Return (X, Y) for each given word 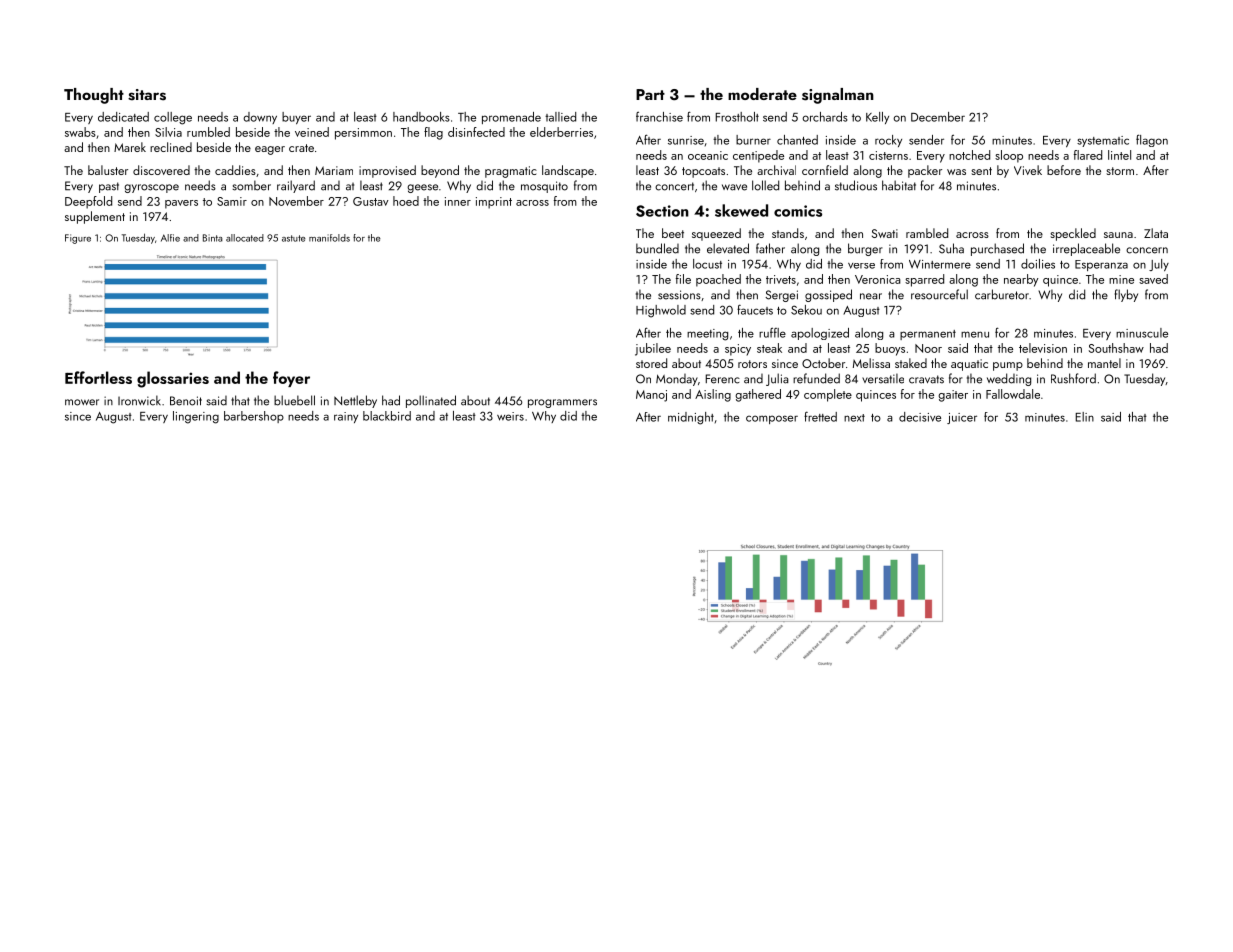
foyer (291, 379)
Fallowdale (1013, 394)
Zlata (1156, 233)
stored (651, 363)
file (683, 279)
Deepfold (88, 202)
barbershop (254, 417)
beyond (440, 171)
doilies (1038, 264)
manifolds (329, 238)
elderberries (561, 132)
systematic (1103, 141)
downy (260, 118)
